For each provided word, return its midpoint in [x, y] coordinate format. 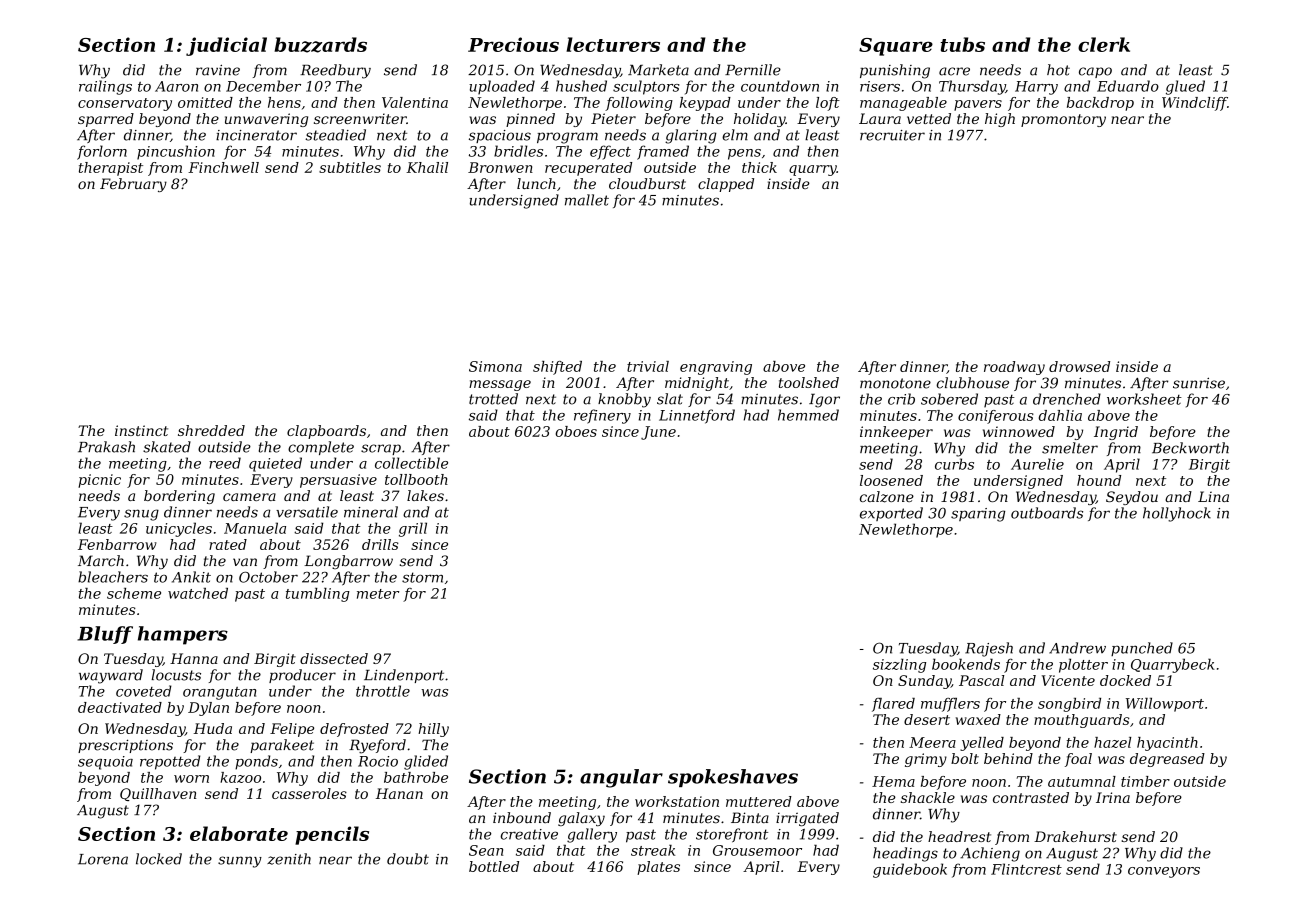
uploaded [502, 87]
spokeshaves [733, 778]
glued [1185, 87]
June [658, 433]
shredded [211, 430]
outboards [1047, 513]
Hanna [194, 658]
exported [891, 514]
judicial [226, 46]
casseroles [309, 793]
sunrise [1199, 383]
